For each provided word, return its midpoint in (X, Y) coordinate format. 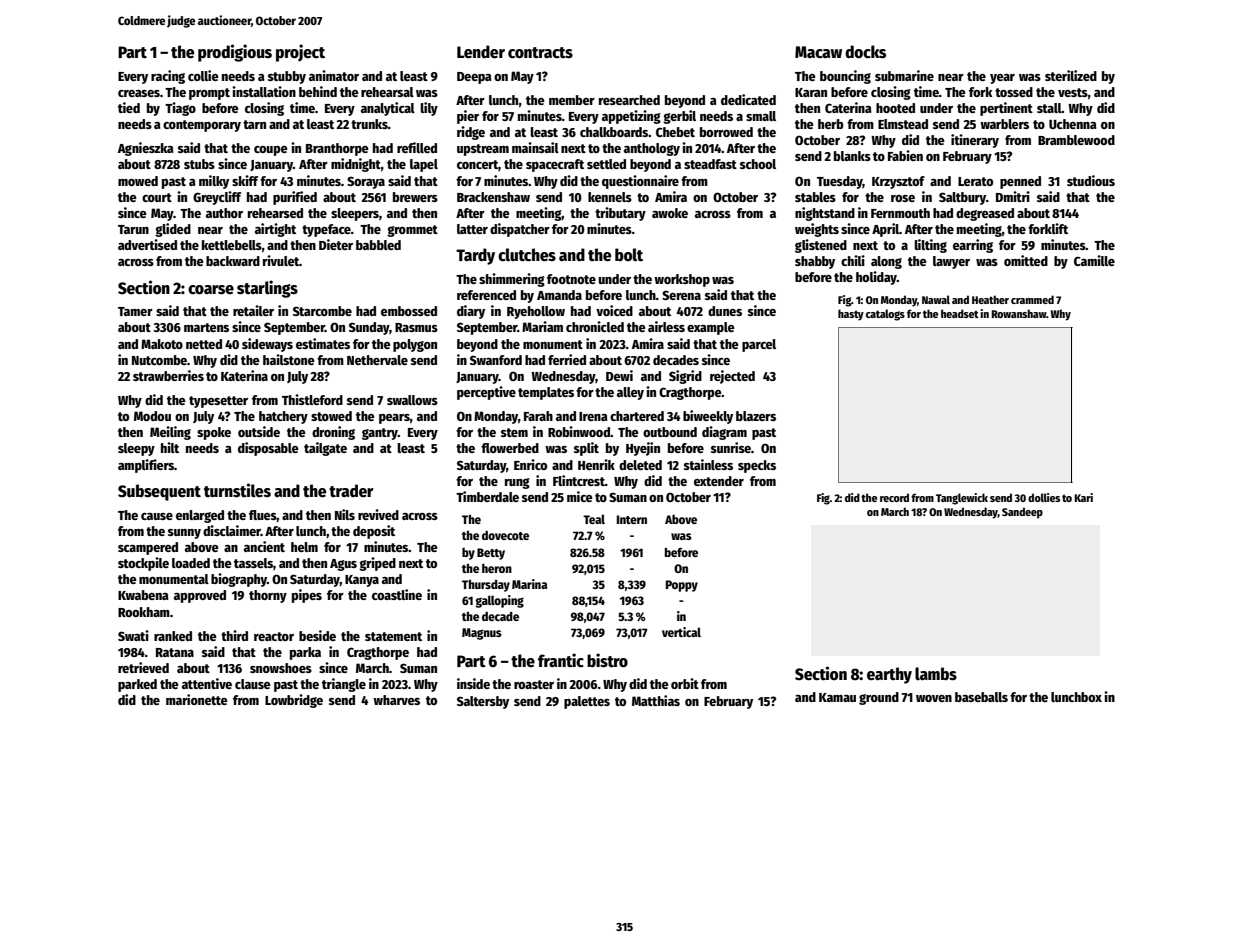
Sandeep (1022, 513)
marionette (197, 699)
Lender (481, 52)
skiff (245, 180)
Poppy (682, 586)
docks (865, 52)
